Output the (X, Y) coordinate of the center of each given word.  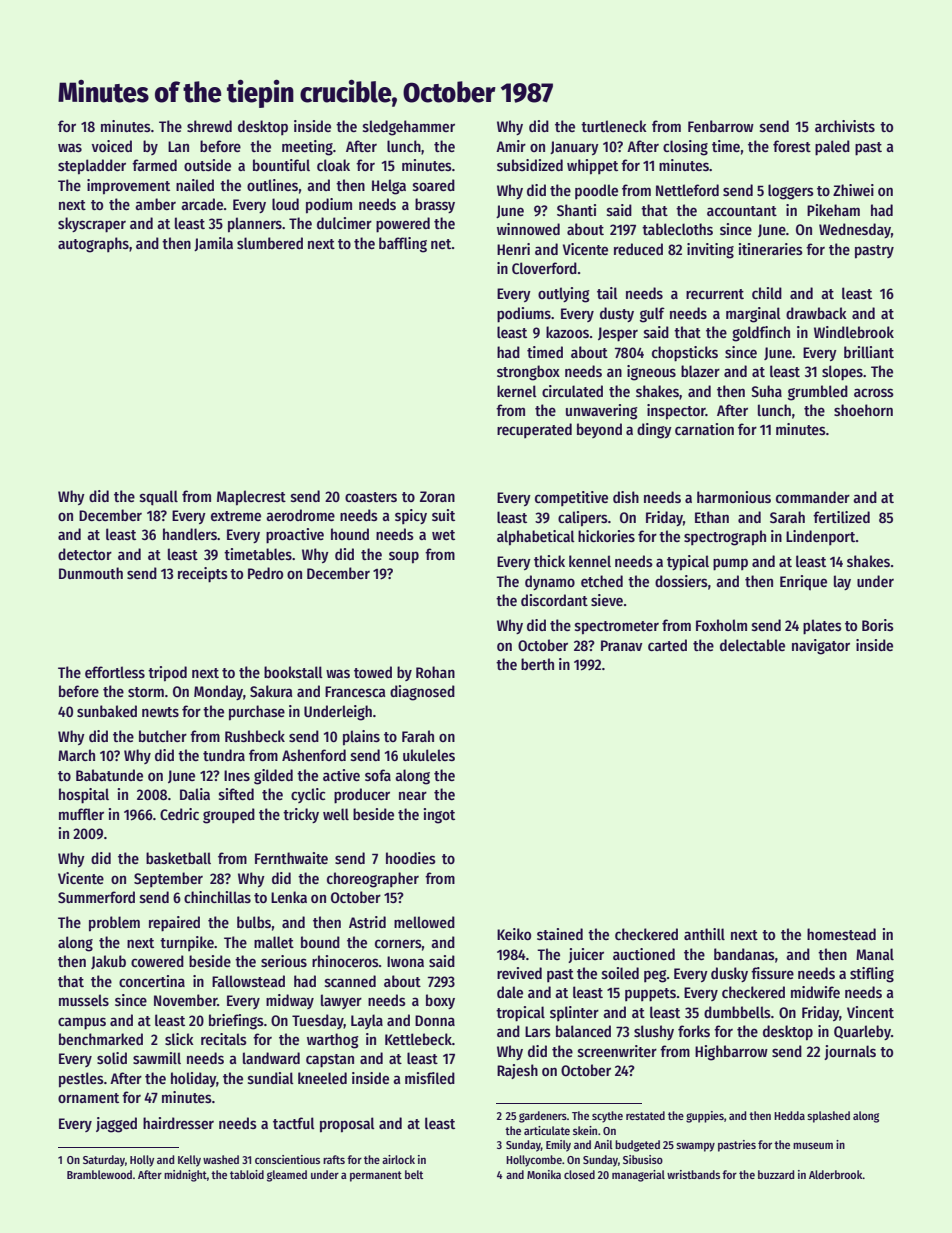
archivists (845, 126)
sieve (607, 600)
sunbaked (107, 711)
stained (560, 934)
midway (290, 1001)
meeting (307, 148)
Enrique (803, 582)
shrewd (209, 126)
